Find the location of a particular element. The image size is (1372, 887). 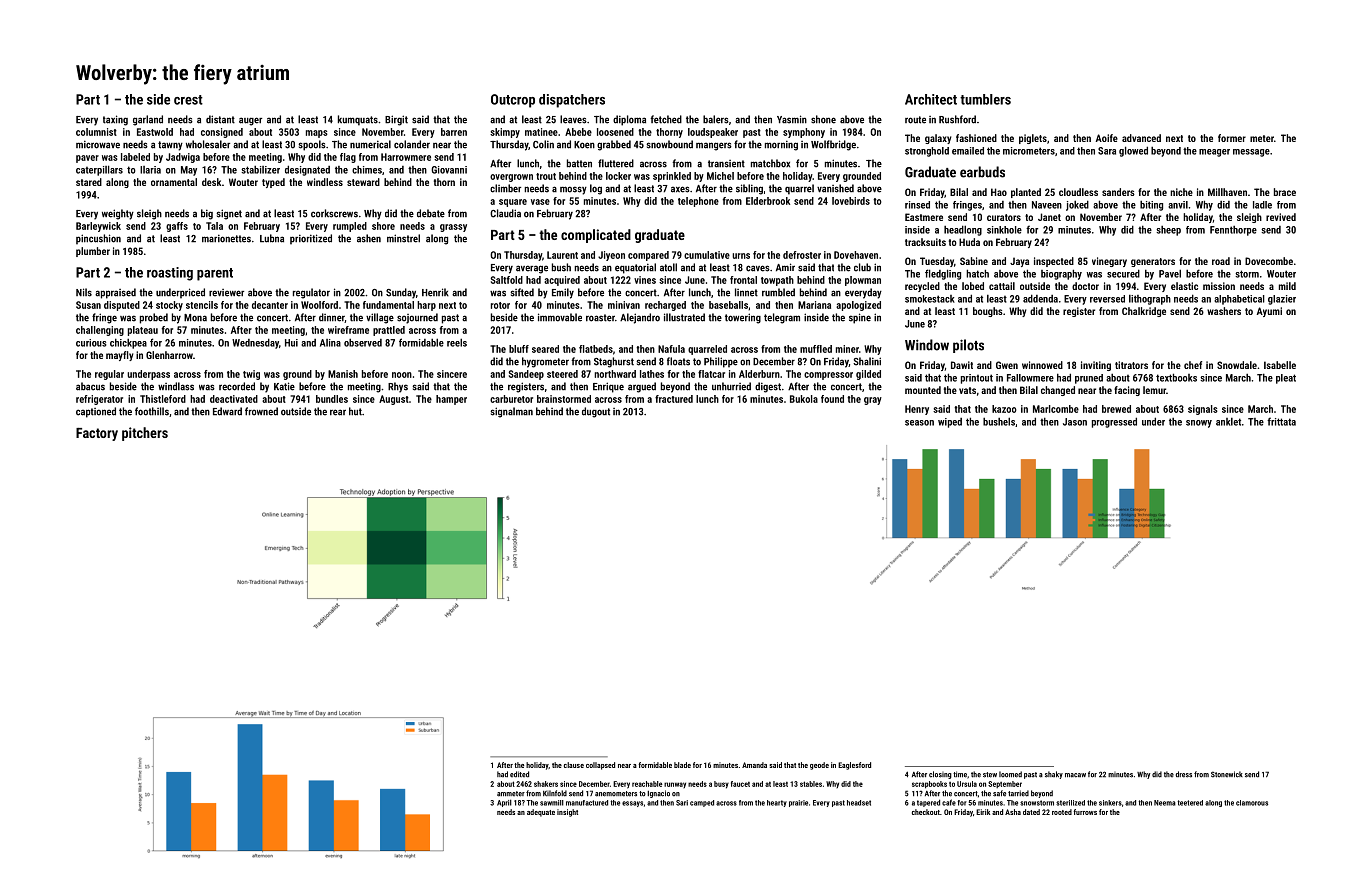

hut is located at coordinates (355, 411).
